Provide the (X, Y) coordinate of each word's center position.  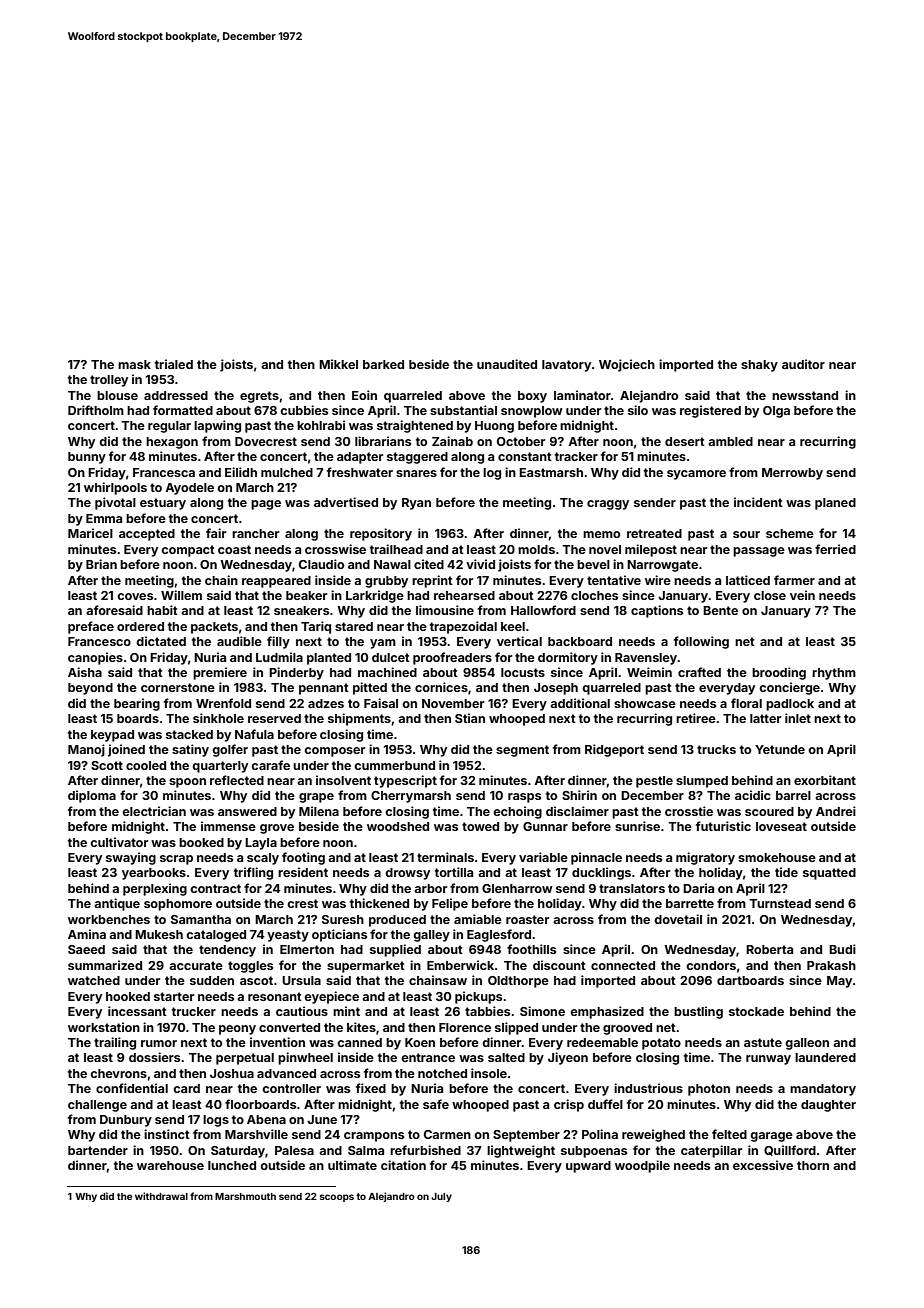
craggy (608, 505)
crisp (569, 1105)
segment (522, 751)
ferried (835, 549)
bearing (137, 704)
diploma (92, 796)
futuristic (723, 826)
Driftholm (96, 410)
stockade (756, 1011)
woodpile (642, 1166)
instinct (167, 1134)
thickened (379, 903)
